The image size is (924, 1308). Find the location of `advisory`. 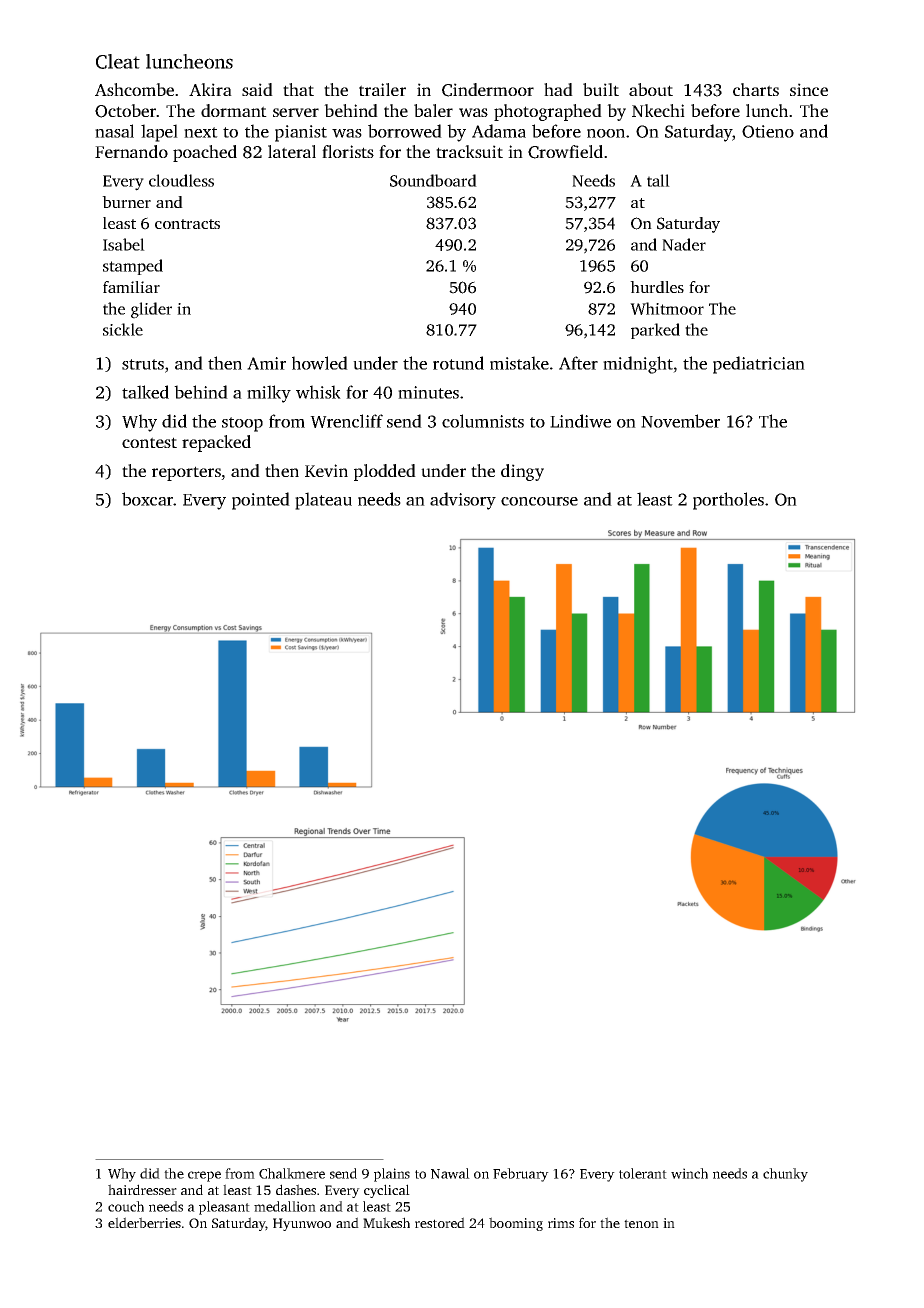

advisory is located at coordinates (463, 501).
